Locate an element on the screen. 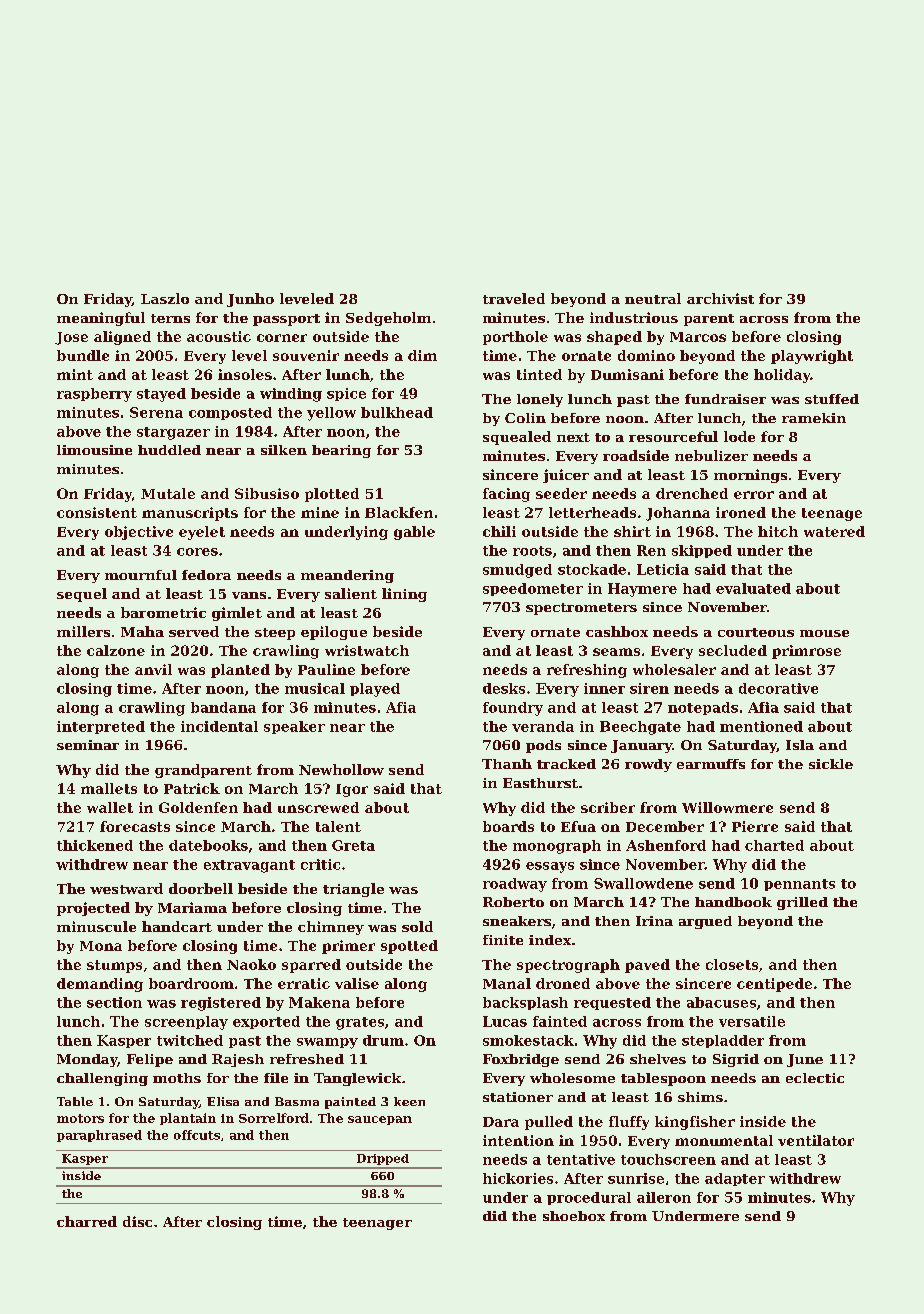 This screenshot has height=1314, width=924. Jose is located at coordinates (71, 338).
